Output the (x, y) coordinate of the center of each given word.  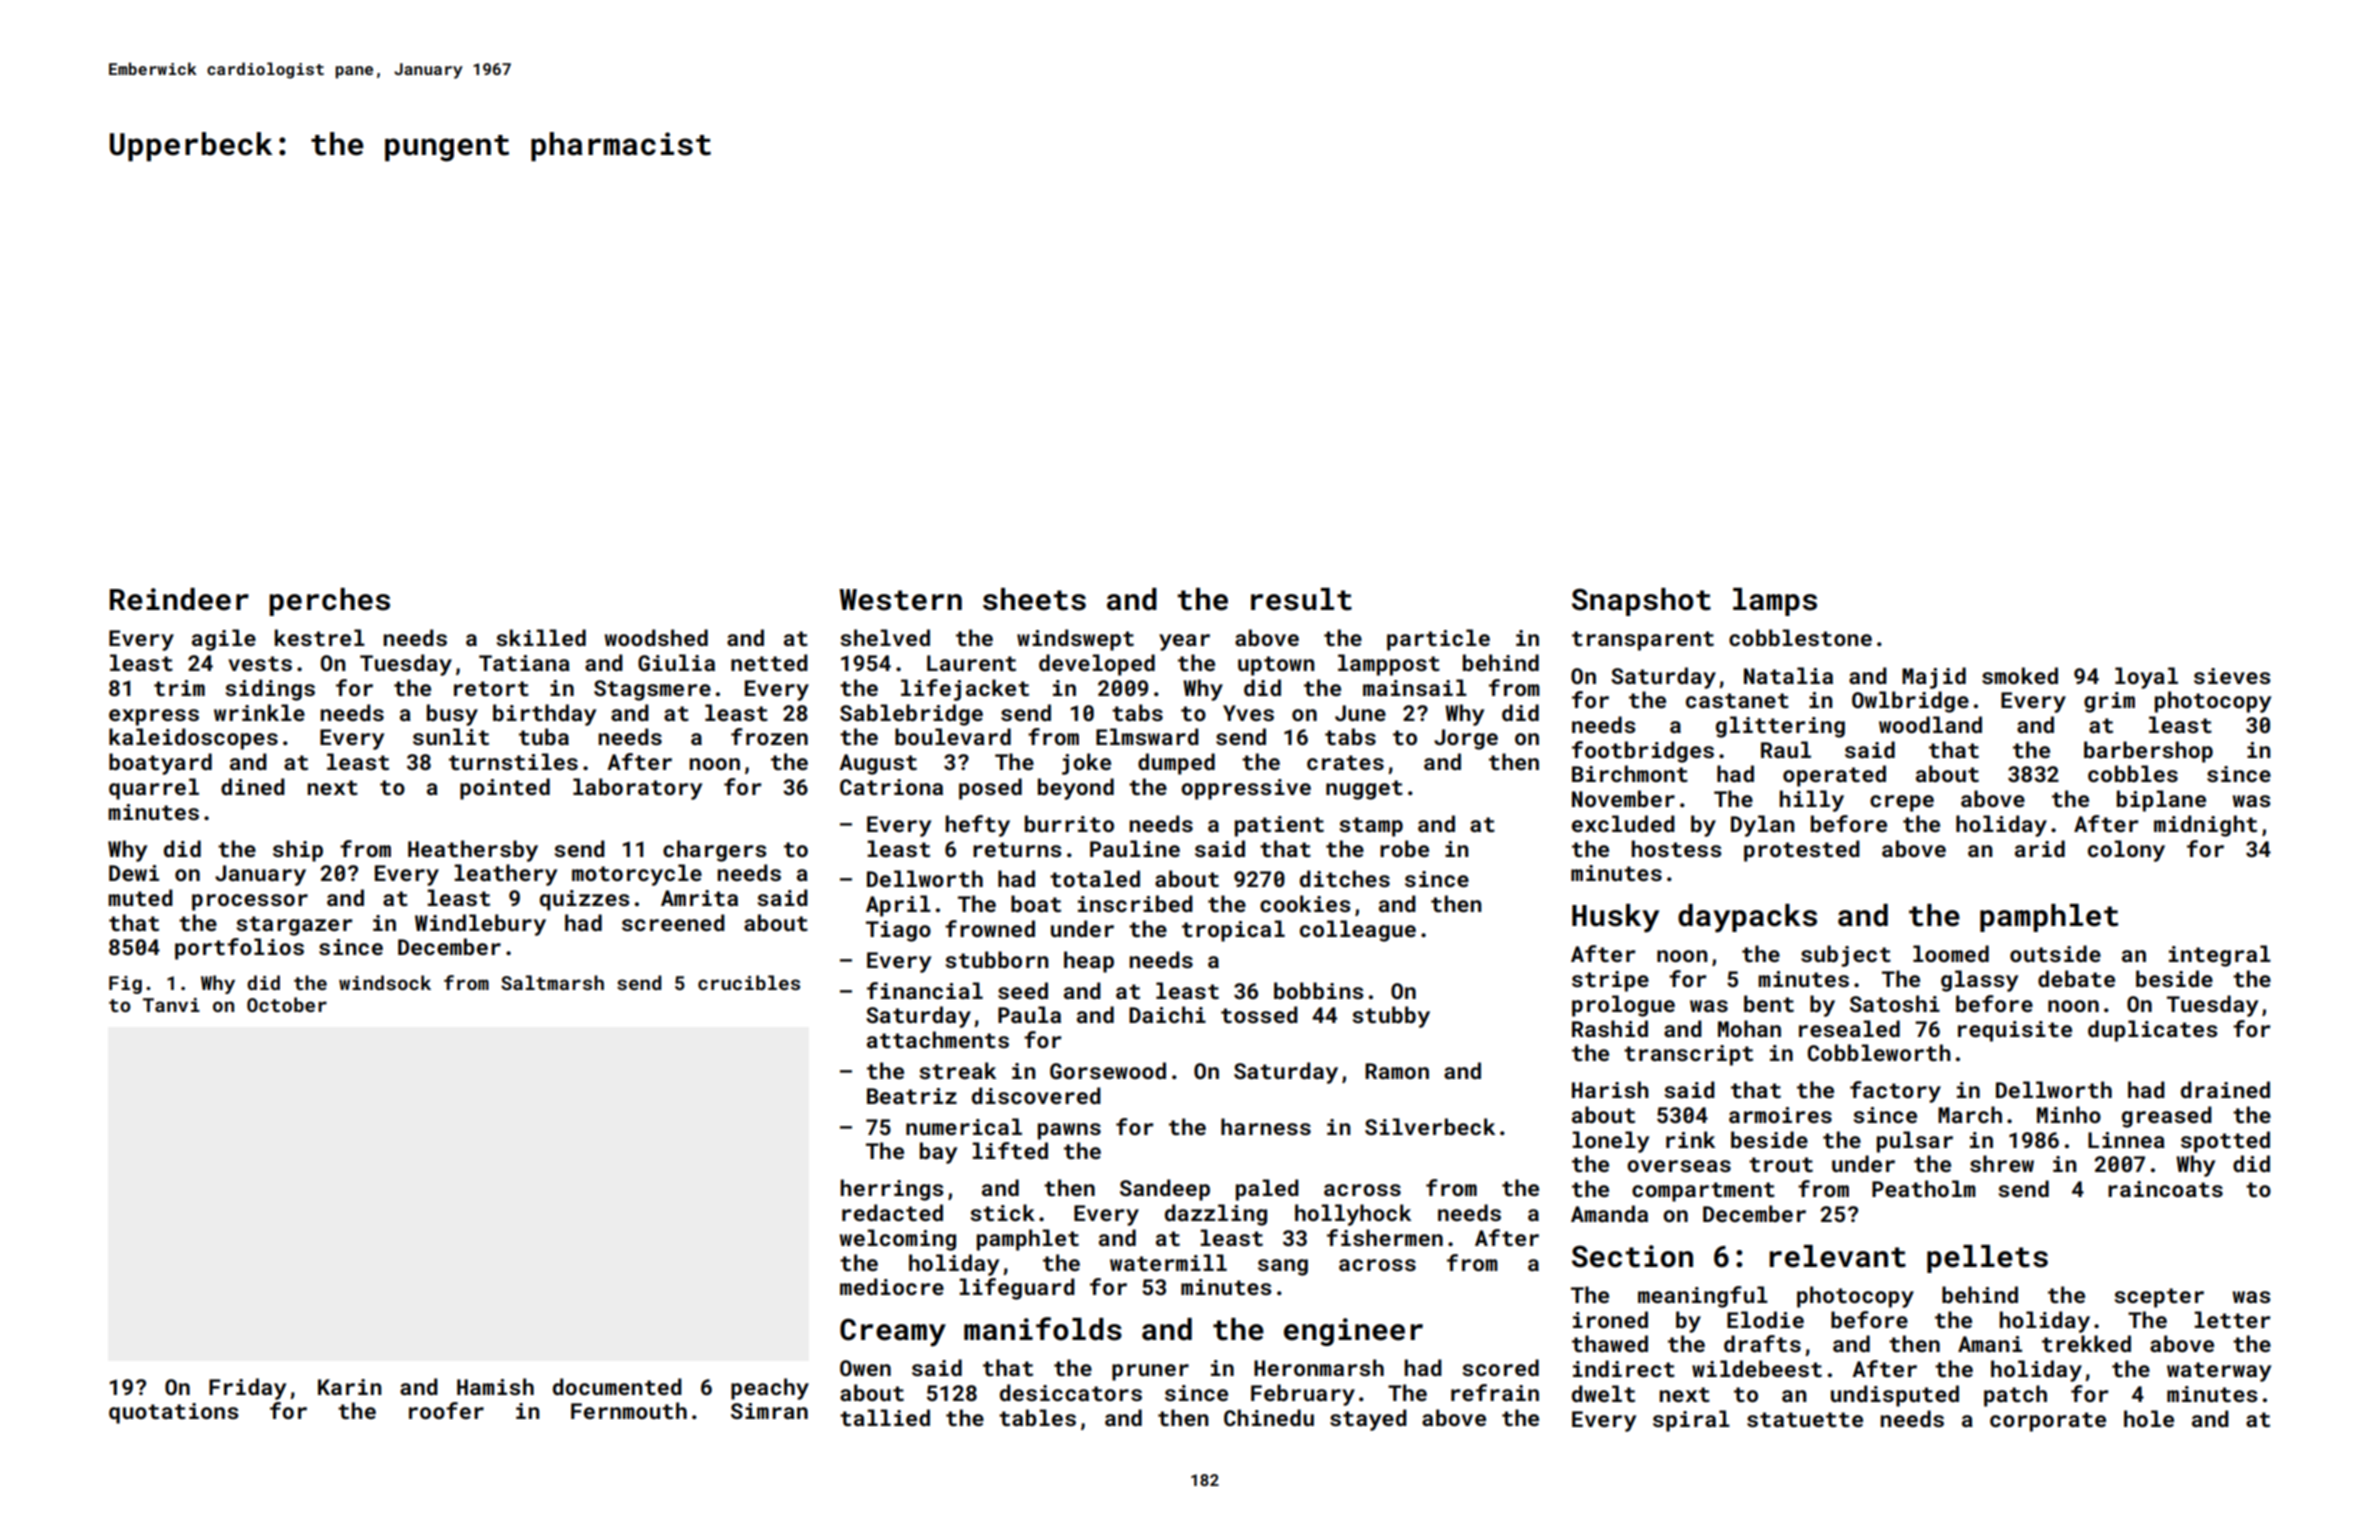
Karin (349, 1387)
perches (329, 602)
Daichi (1167, 1014)
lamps (1775, 602)
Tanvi (171, 1005)
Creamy (893, 1332)
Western (900, 600)
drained (2225, 1089)
